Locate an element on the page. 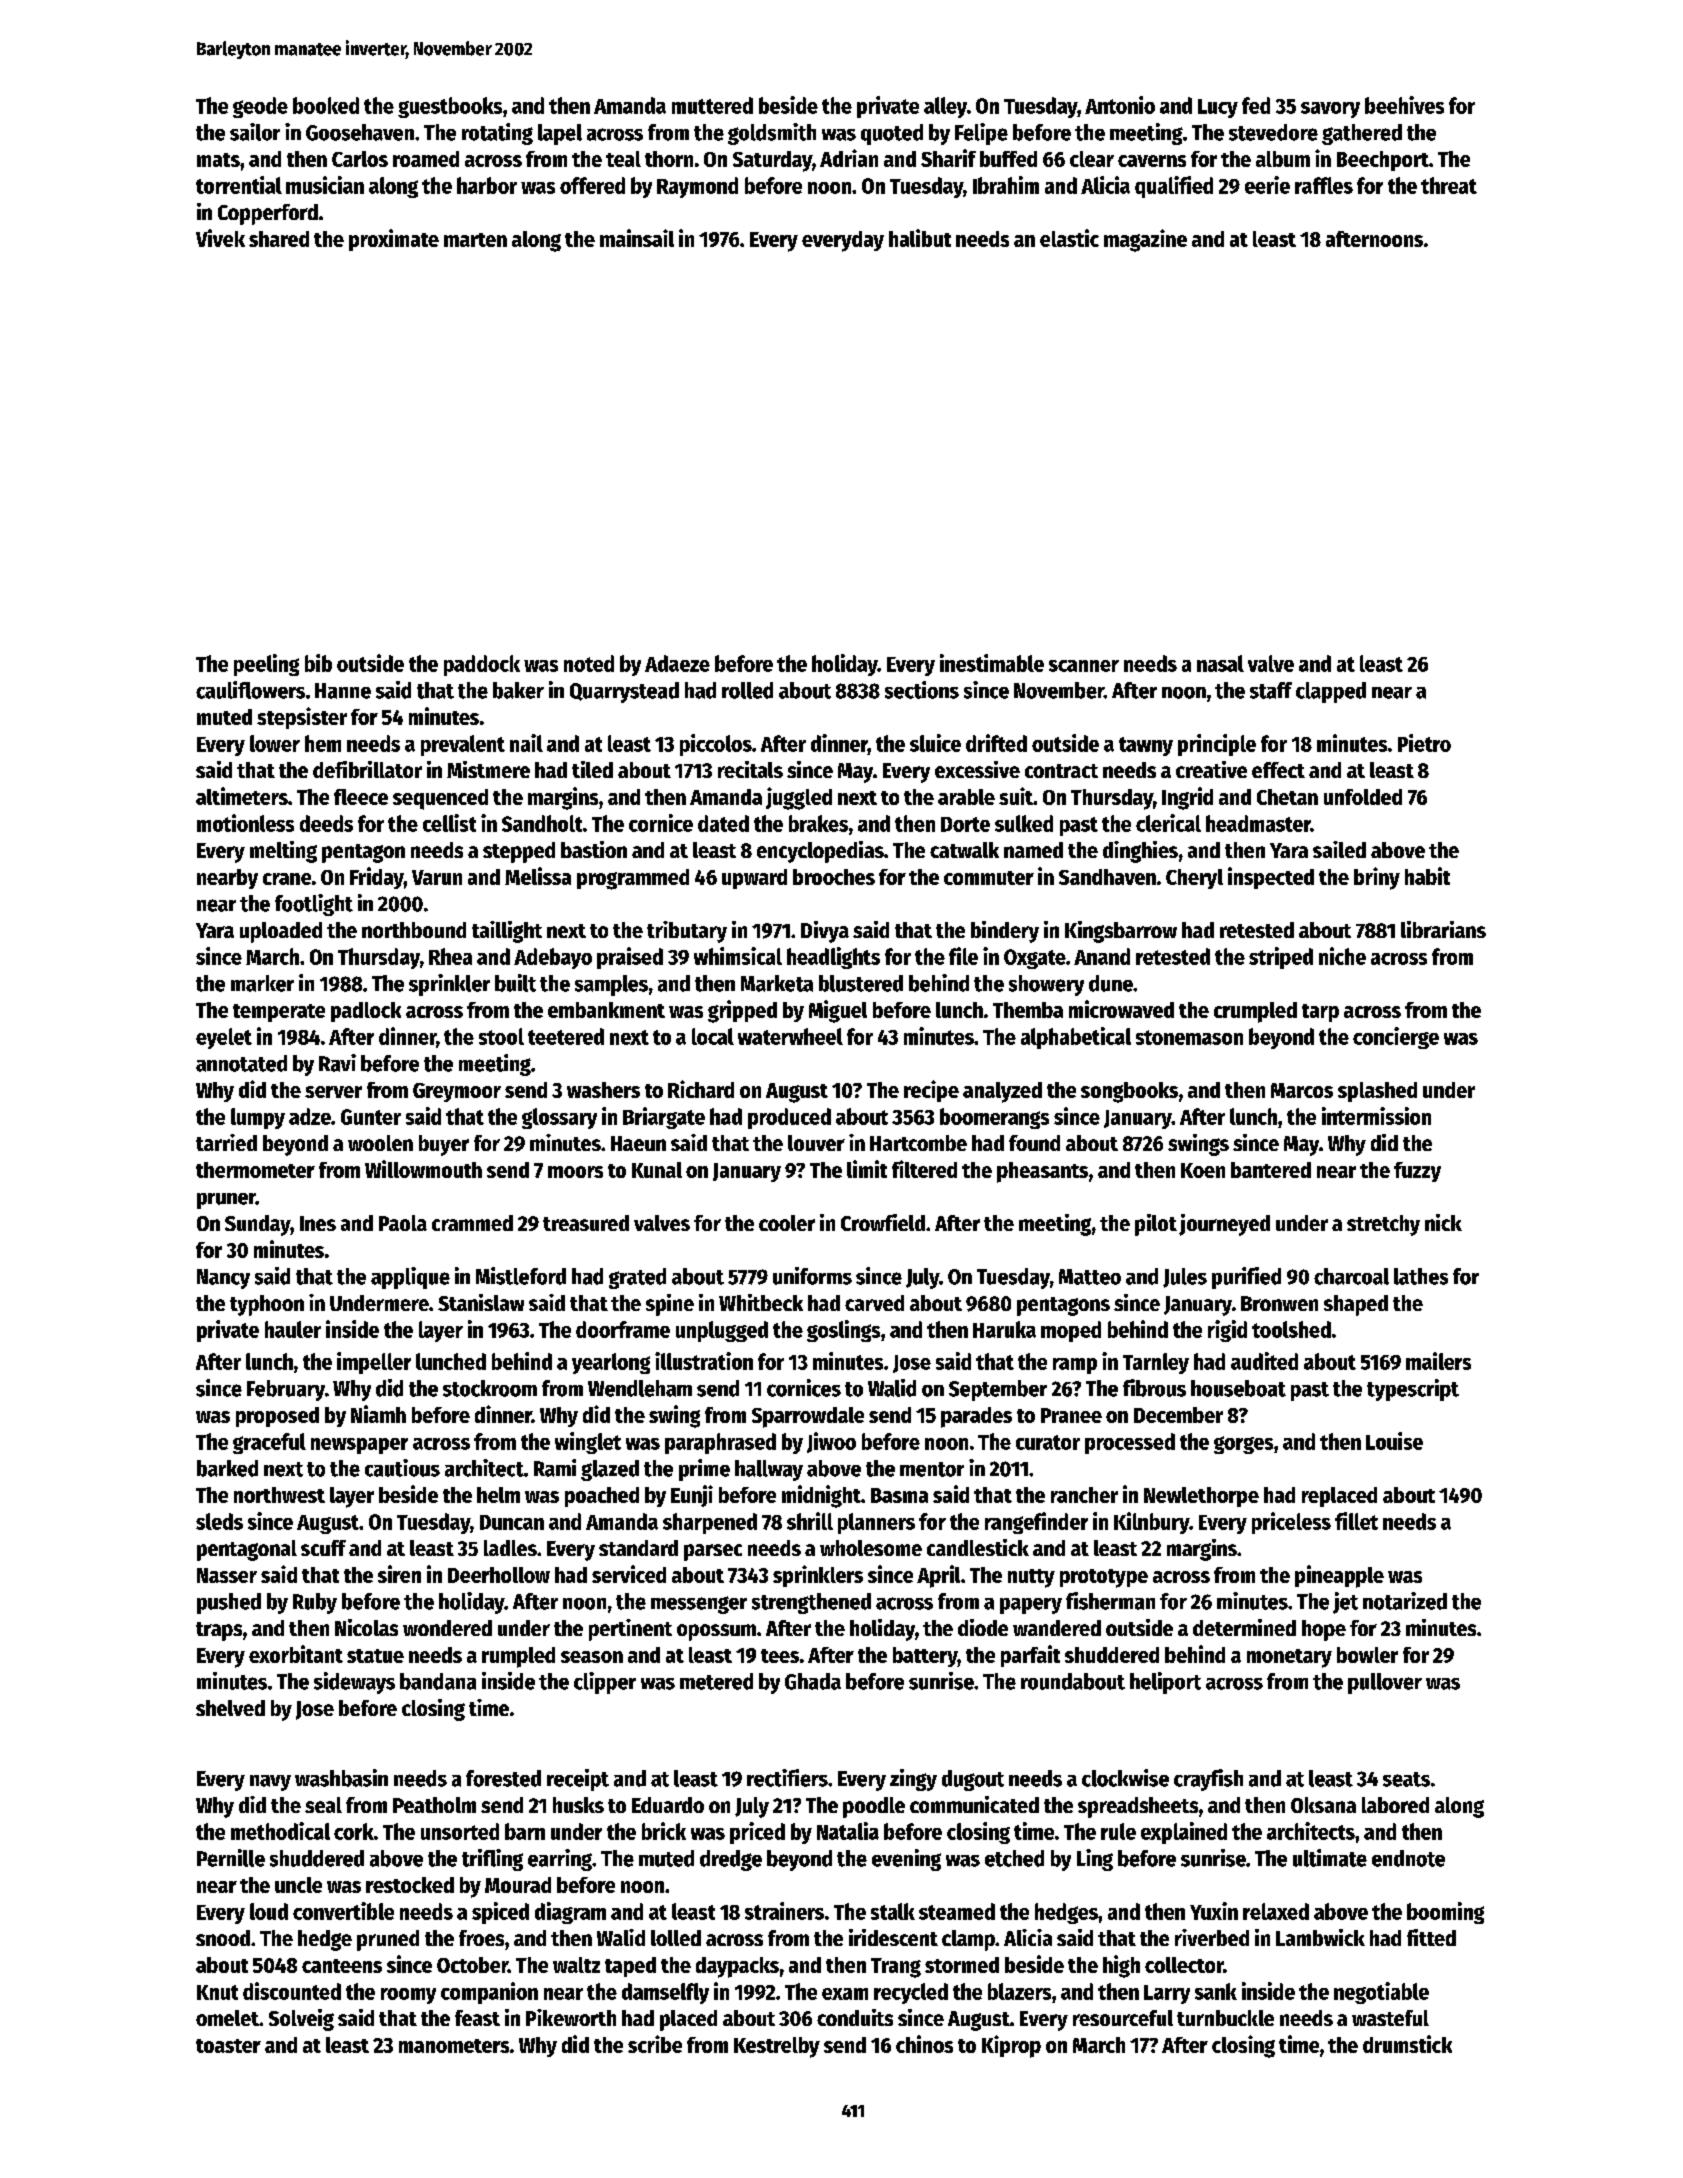 The height and width of the page is (2178, 1683). thorn is located at coordinates (669, 159).
